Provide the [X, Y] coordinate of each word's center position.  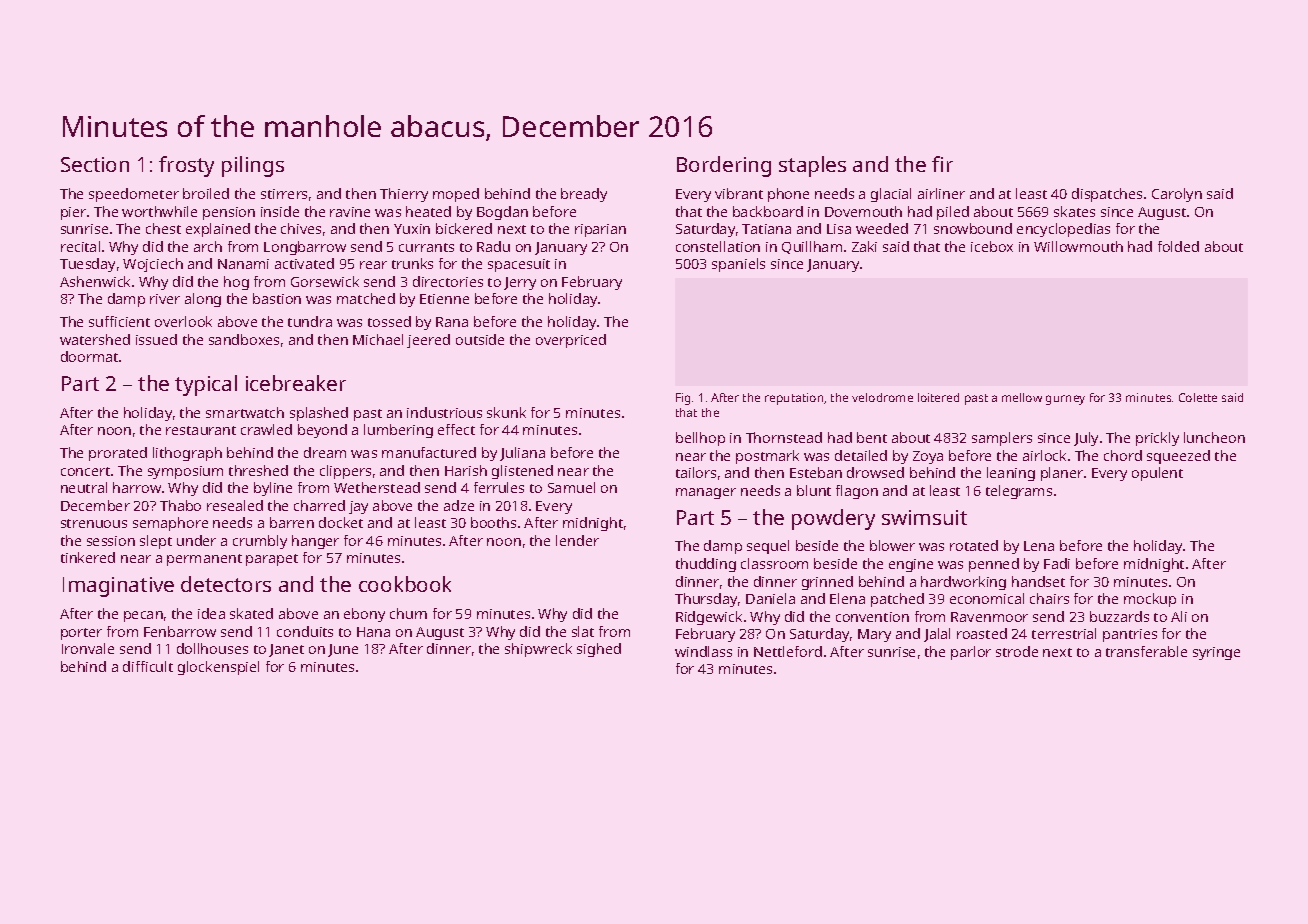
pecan [143, 616]
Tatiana [766, 229]
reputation [794, 399]
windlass [703, 651]
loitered [938, 397]
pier [73, 213]
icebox [992, 246]
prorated [118, 454]
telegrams [1019, 492]
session [111, 541]
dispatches [1107, 195]
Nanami [243, 264]
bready [584, 195]
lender [577, 540]
